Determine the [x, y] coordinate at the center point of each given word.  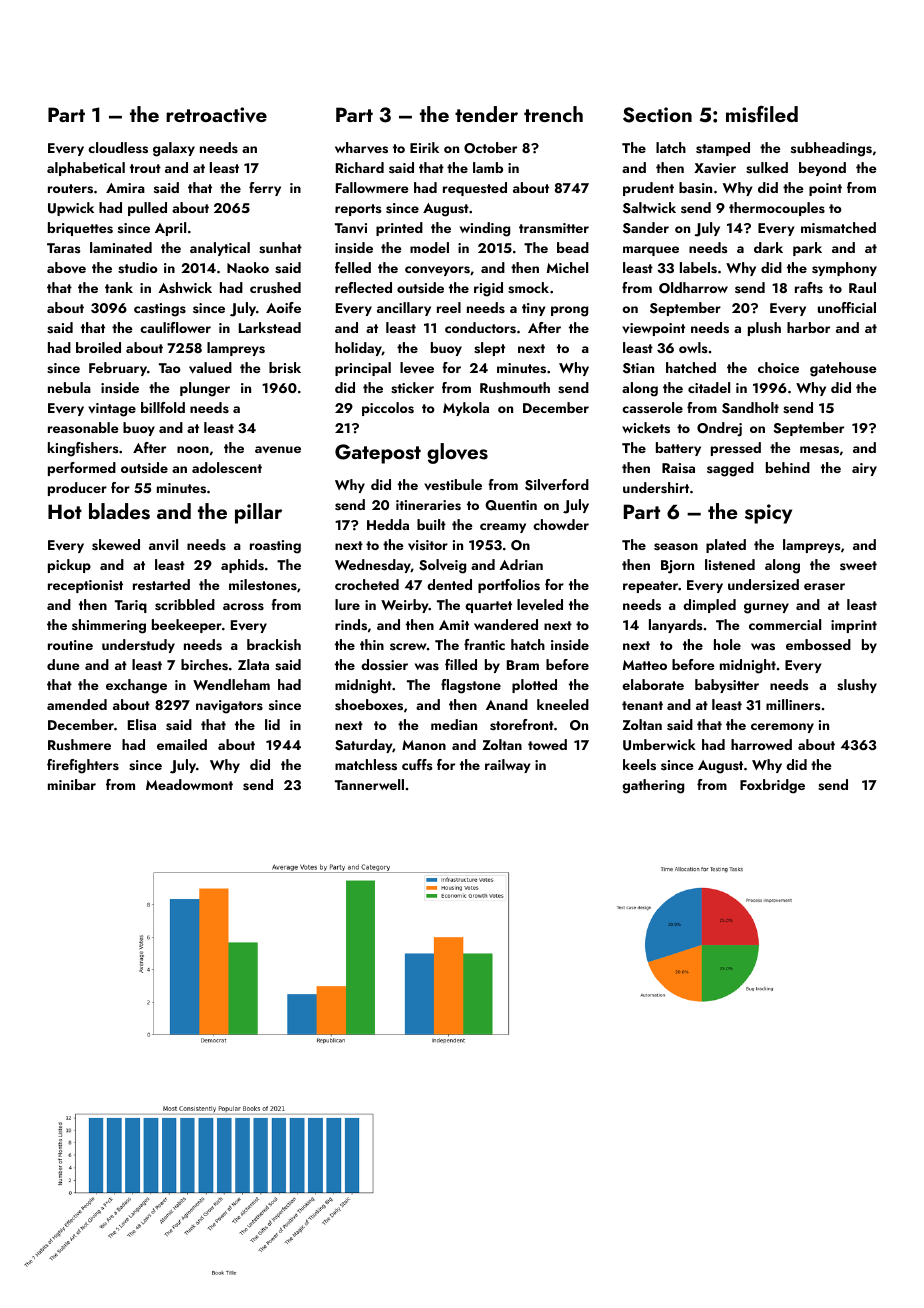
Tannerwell [369, 784]
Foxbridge [772, 786]
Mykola [466, 409]
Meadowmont [189, 784]
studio [138, 268]
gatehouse [843, 369]
